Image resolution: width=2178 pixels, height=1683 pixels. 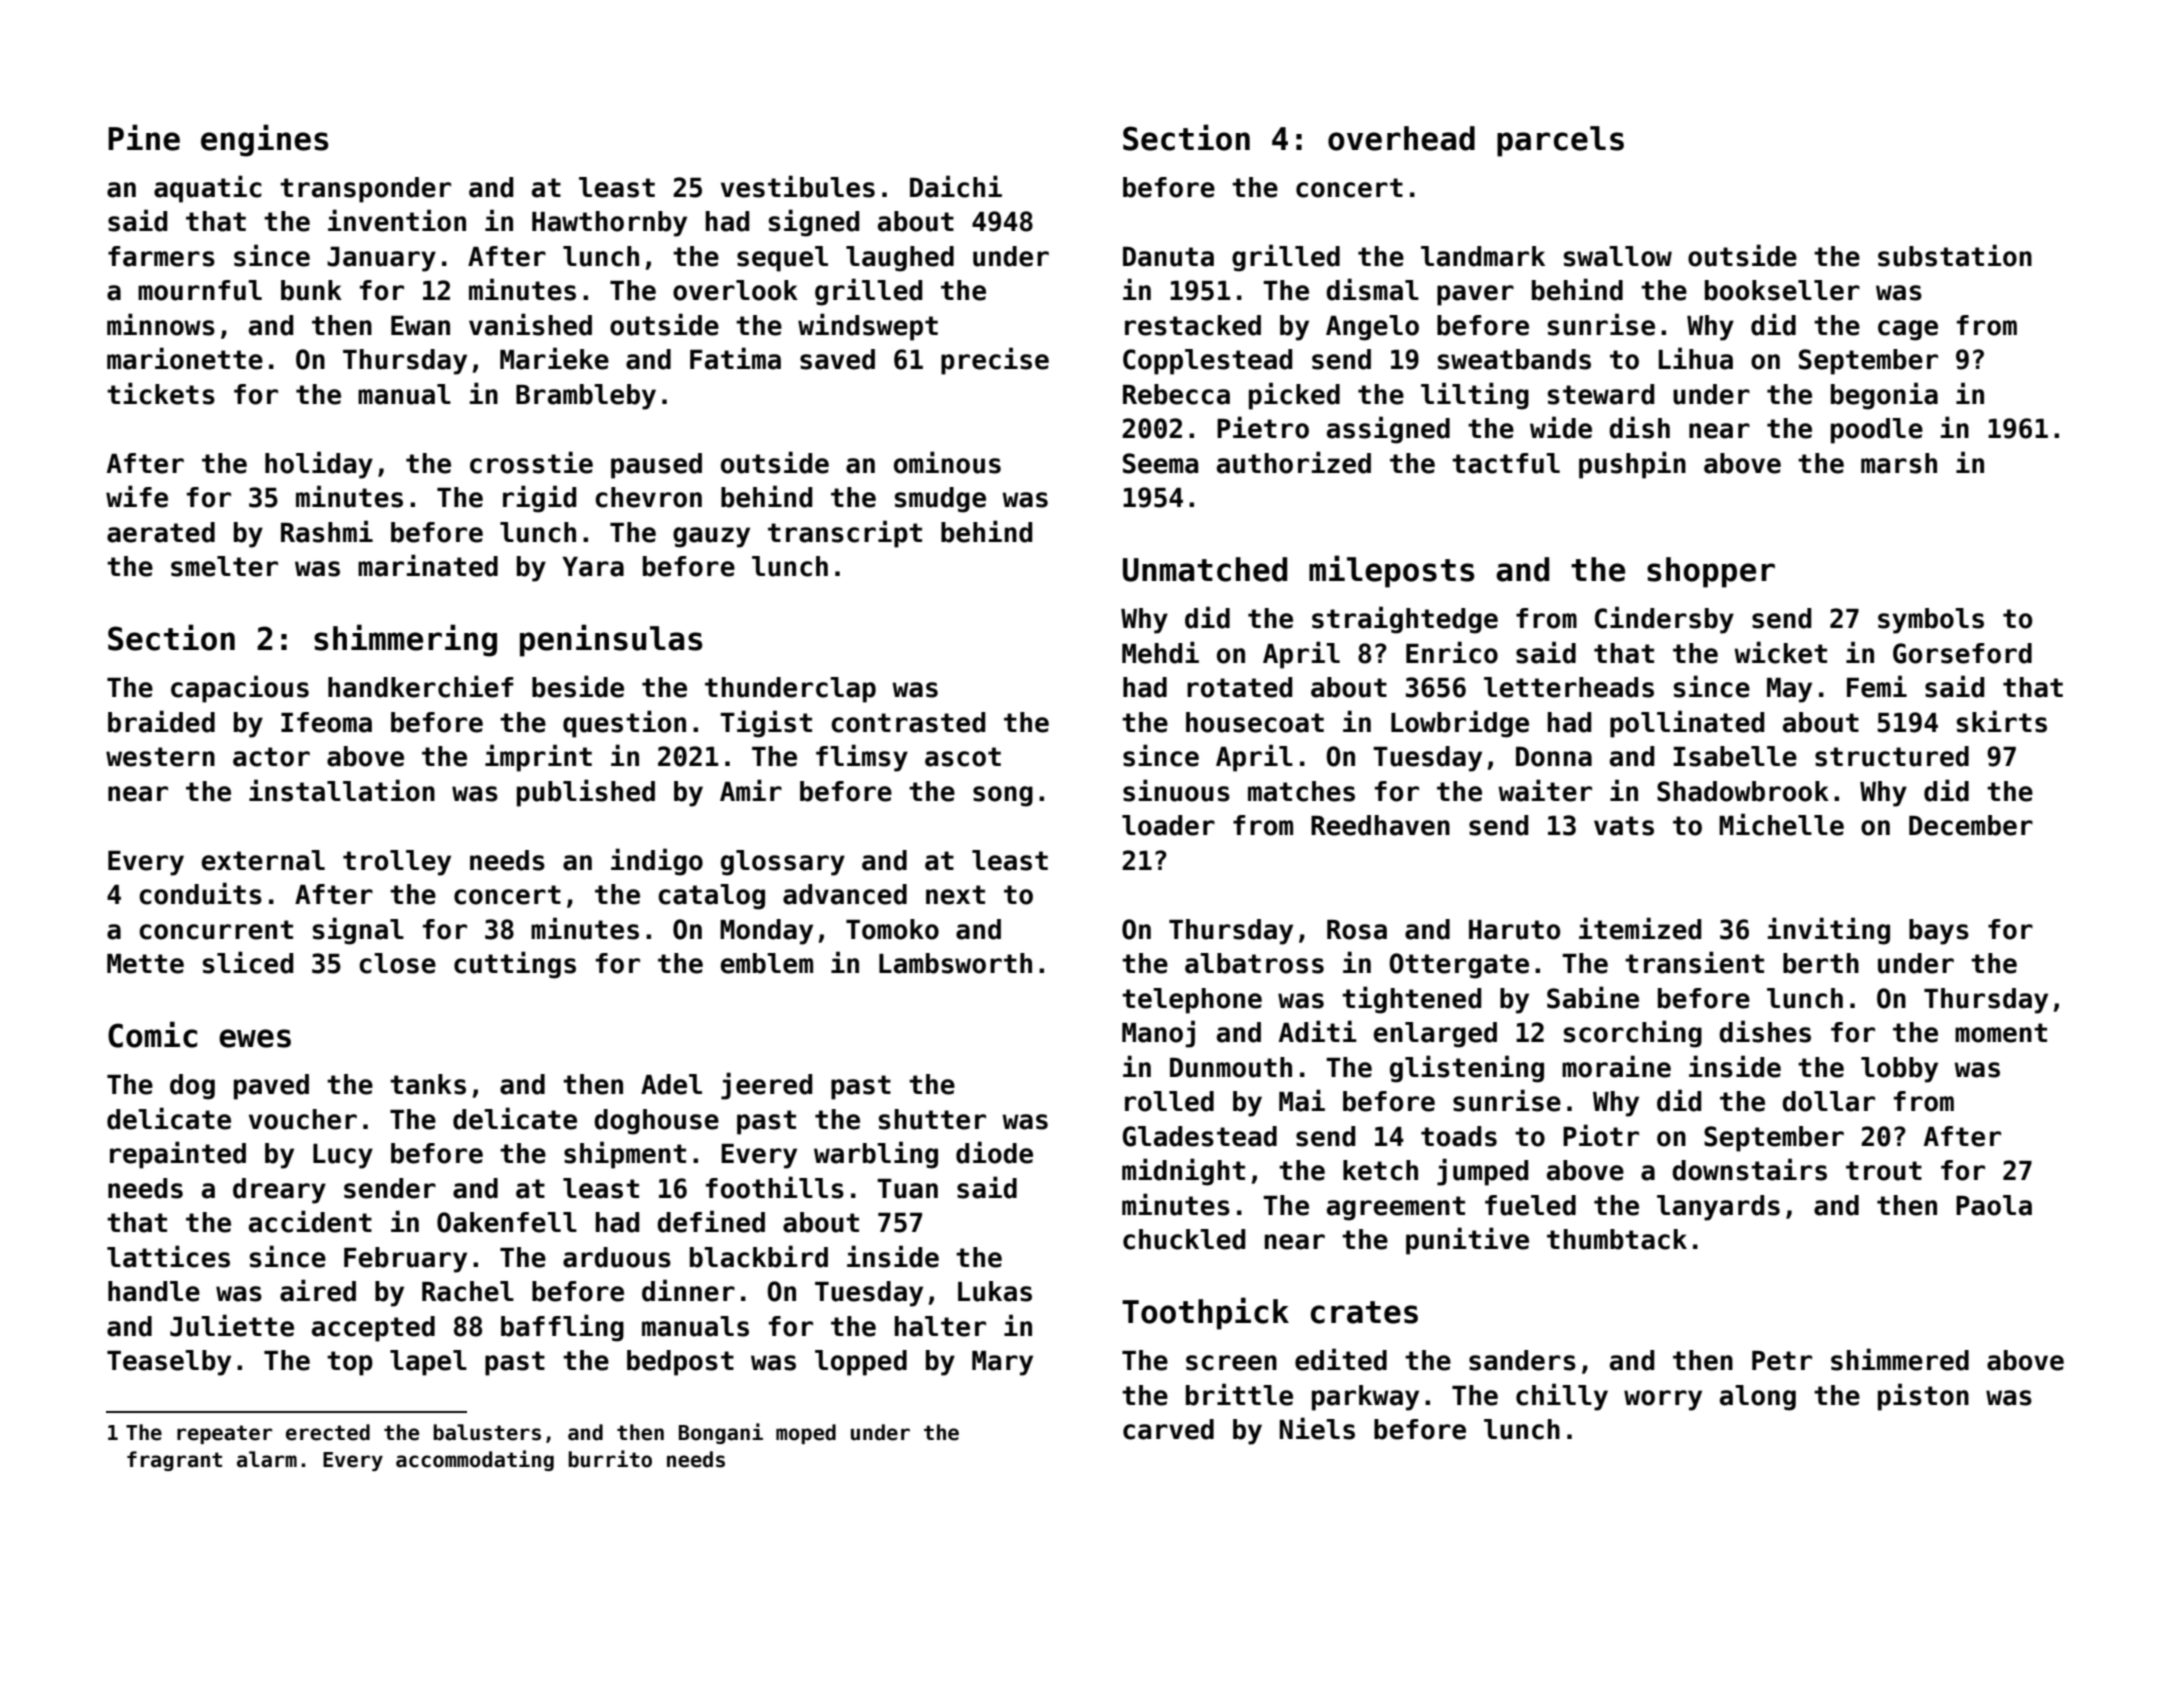 What do you see at coordinates (688, 1290) in the screenshot?
I see `dinner` at bounding box center [688, 1290].
